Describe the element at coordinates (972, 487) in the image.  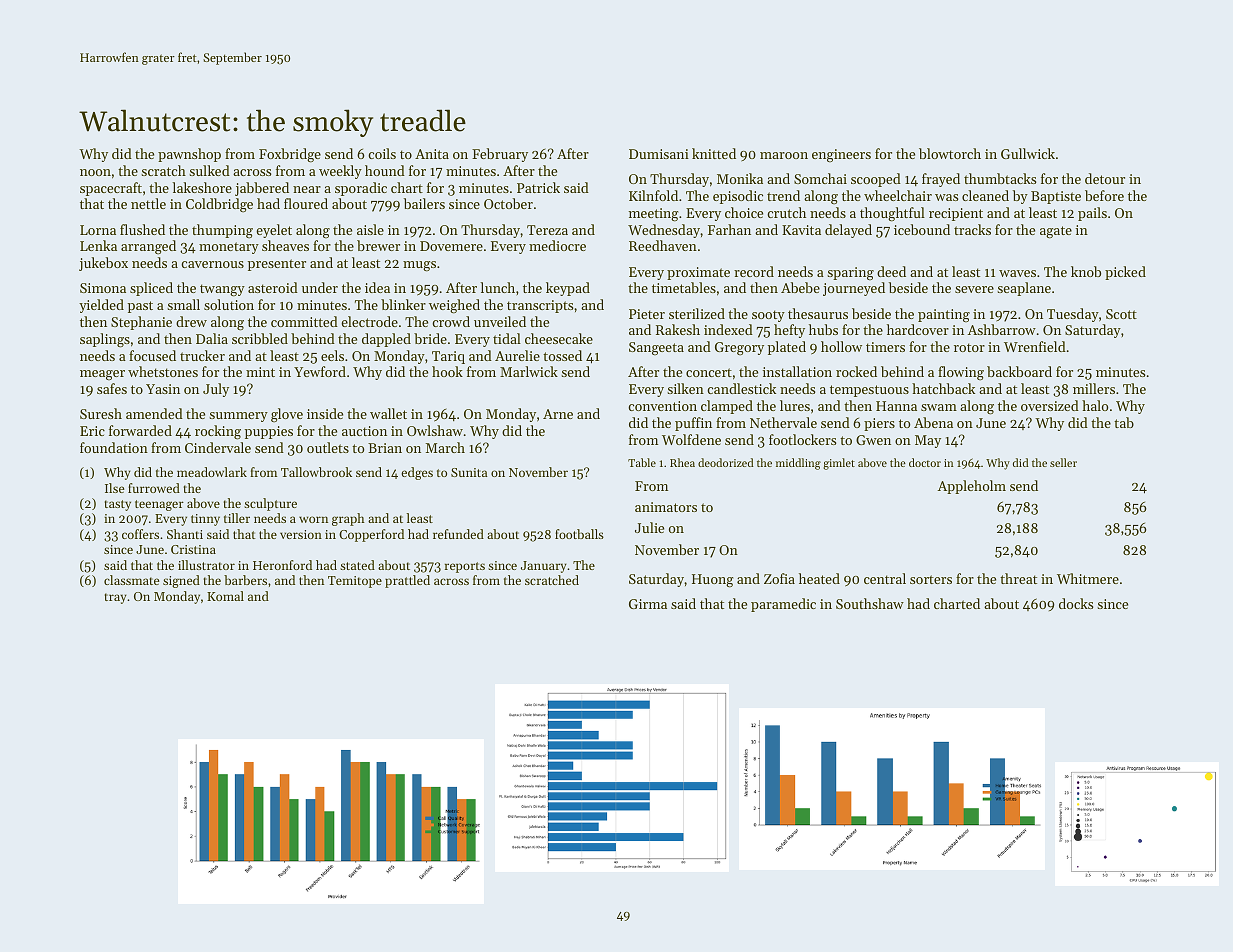
I see `Appleholm` at that location.
